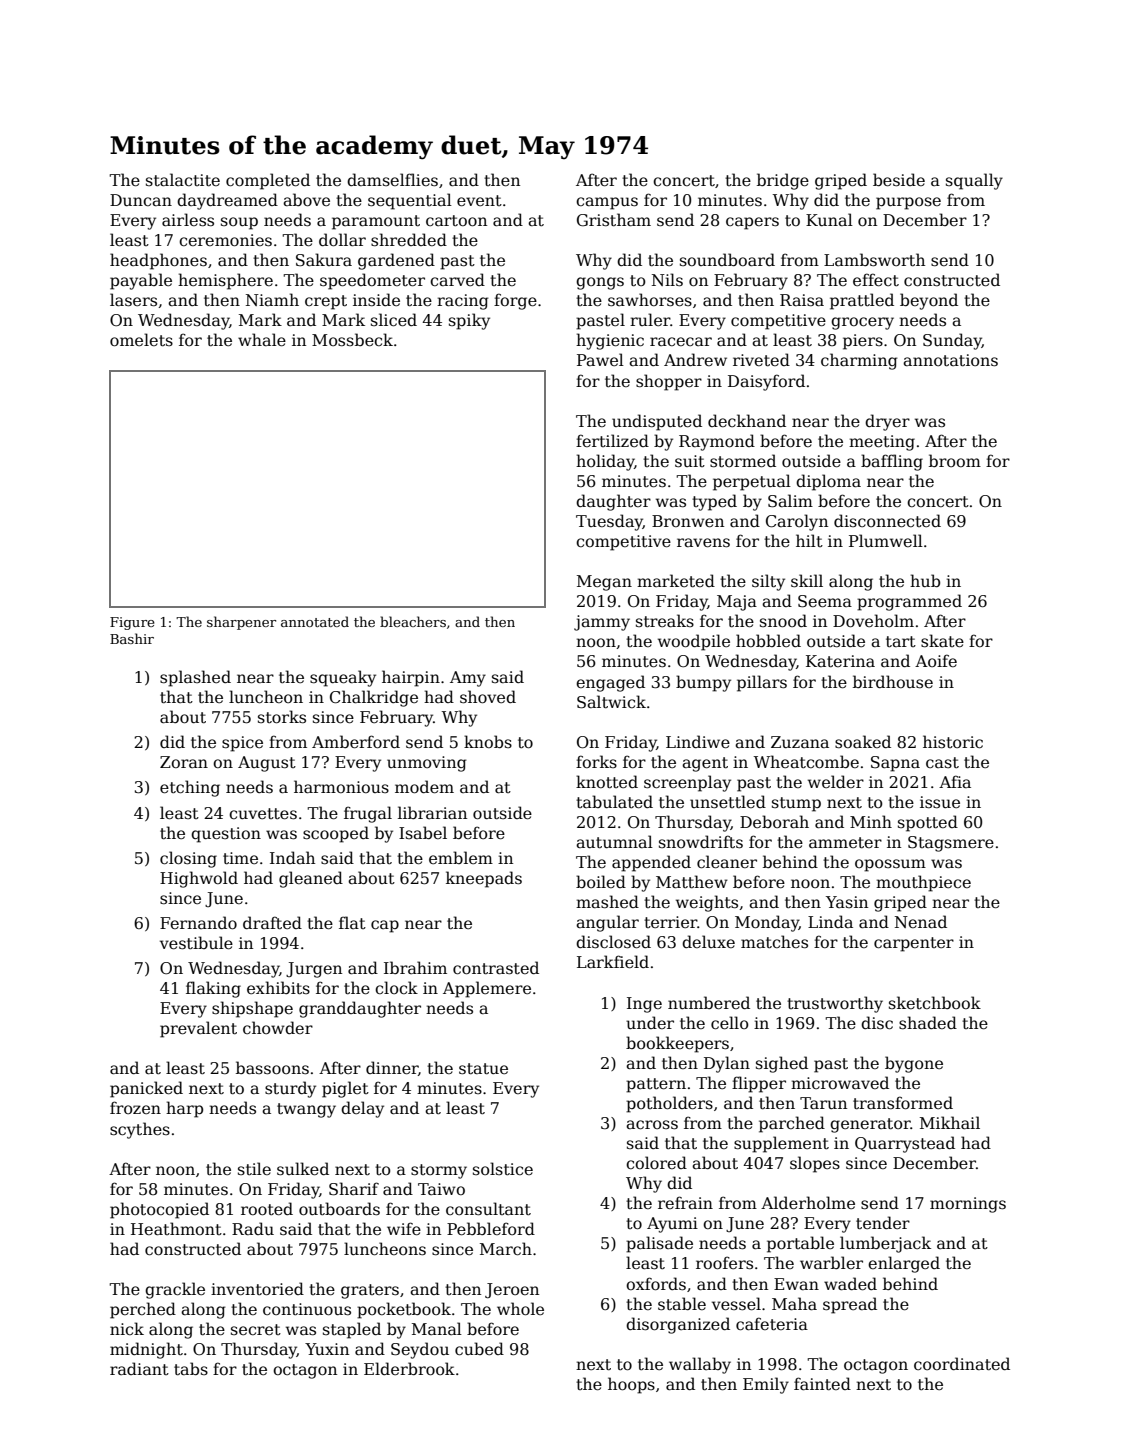 Image resolution: width=1122 pixels, height=1453 pixels. I want to click on solstice, so click(503, 1168).
